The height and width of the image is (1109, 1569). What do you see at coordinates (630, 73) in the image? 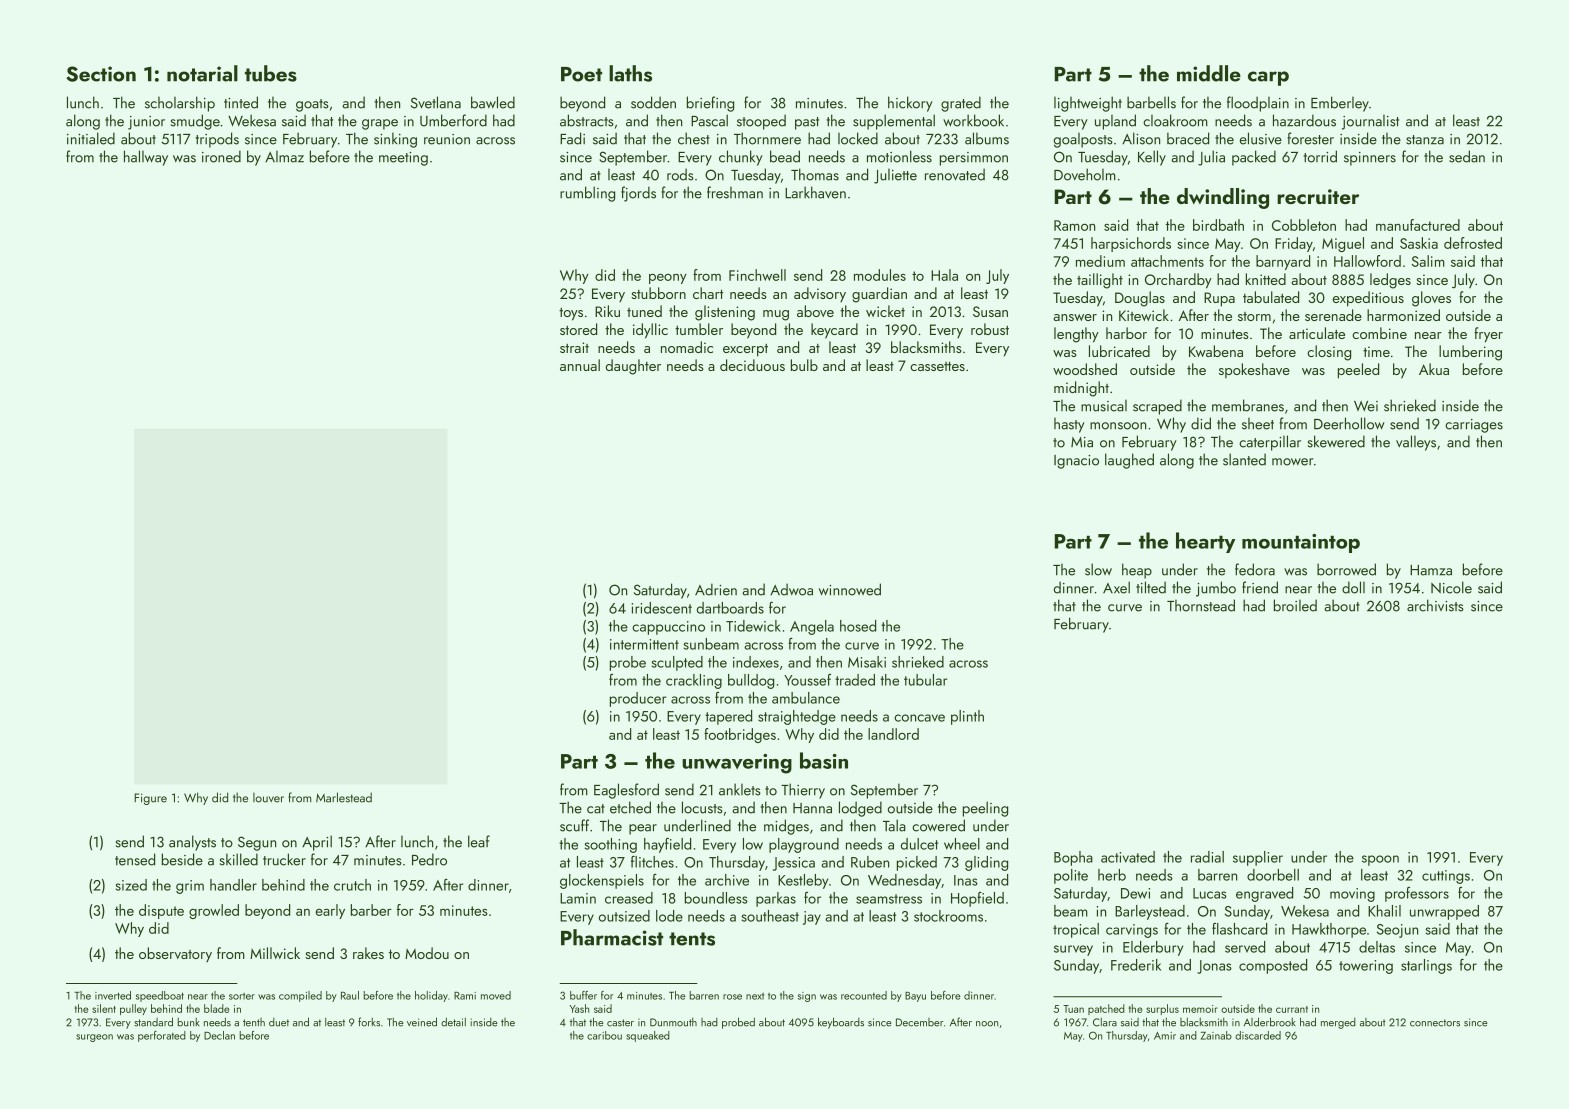
I see `laths` at bounding box center [630, 73].
